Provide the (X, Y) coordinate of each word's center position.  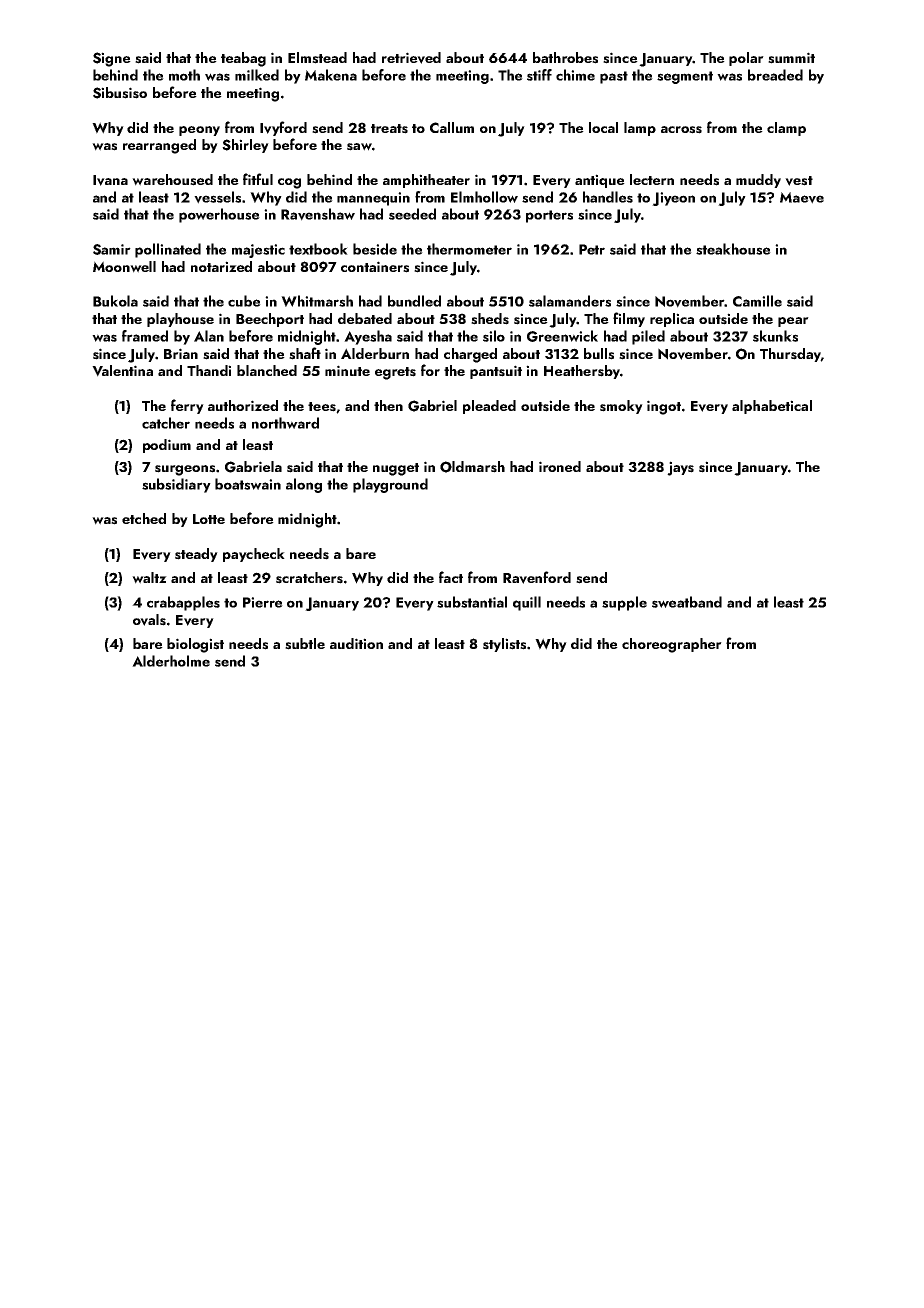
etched (144, 518)
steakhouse (733, 249)
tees (322, 407)
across (681, 130)
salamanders (570, 301)
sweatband (687, 602)
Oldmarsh (472, 467)
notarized (221, 266)
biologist (195, 645)
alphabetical (772, 407)
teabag (243, 59)
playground (390, 485)
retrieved (411, 58)
